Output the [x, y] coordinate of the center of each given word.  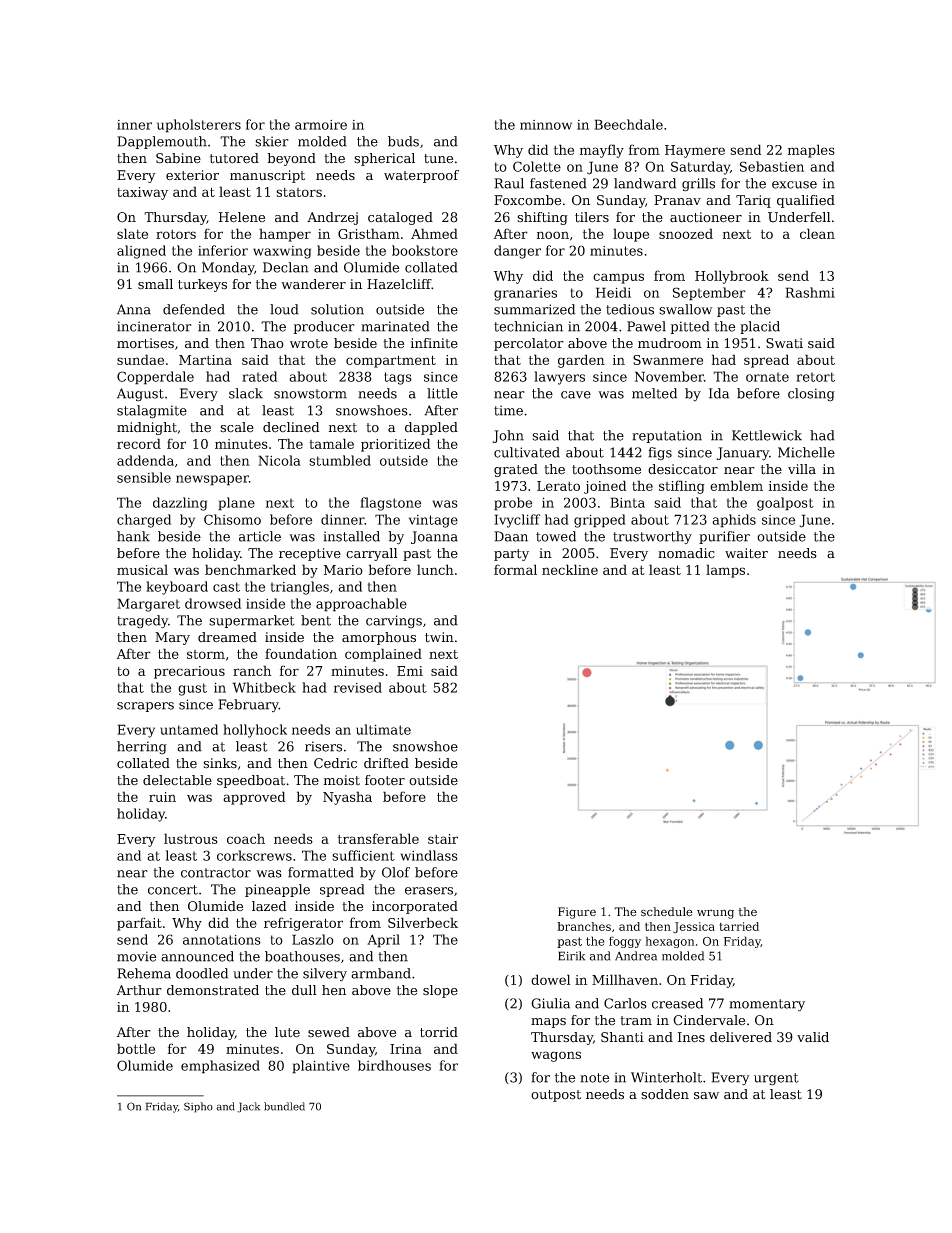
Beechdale [628, 124]
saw [706, 1096]
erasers [429, 891]
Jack [248, 1107]
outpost [556, 1096]
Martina [205, 360]
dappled [431, 428]
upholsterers [199, 126]
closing [811, 395]
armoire [321, 125]
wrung [715, 914]
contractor [216, 873]
